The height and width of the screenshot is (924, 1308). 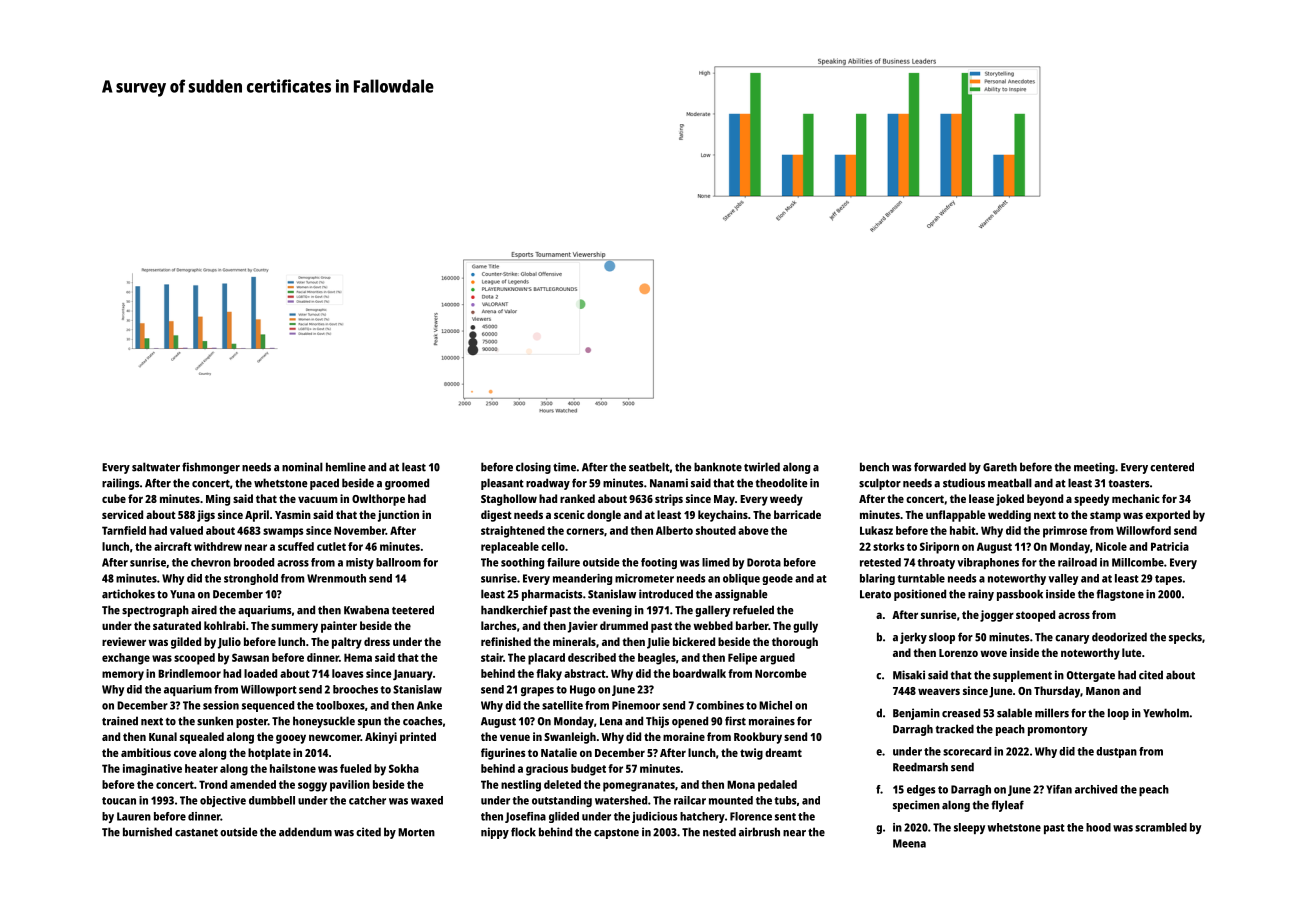 What do you see at coordinates (146, 752) in the screenshot?
I see `ambitious` at bounding box center [146, 752].
